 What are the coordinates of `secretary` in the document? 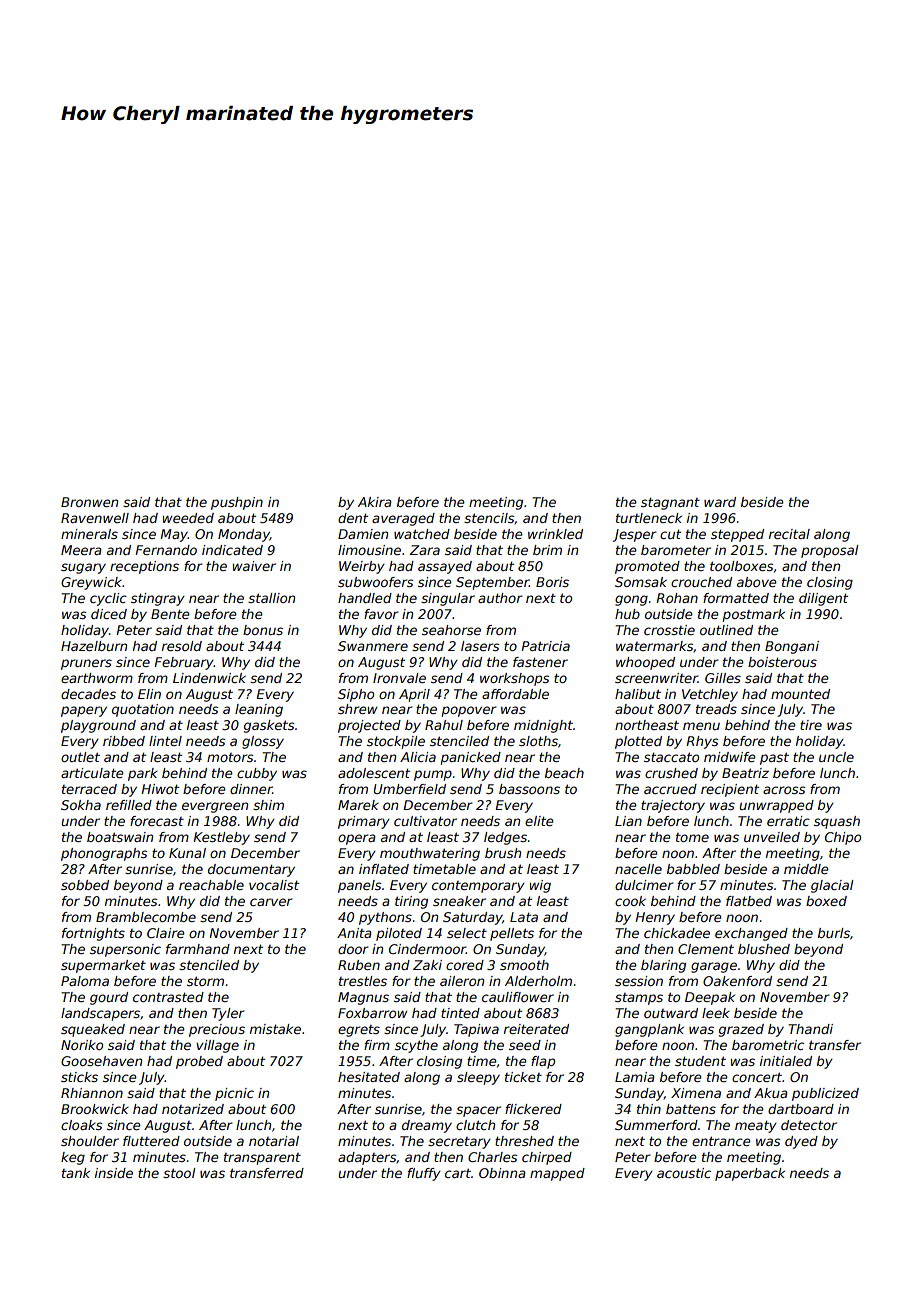 It's located at (459, 1143).
